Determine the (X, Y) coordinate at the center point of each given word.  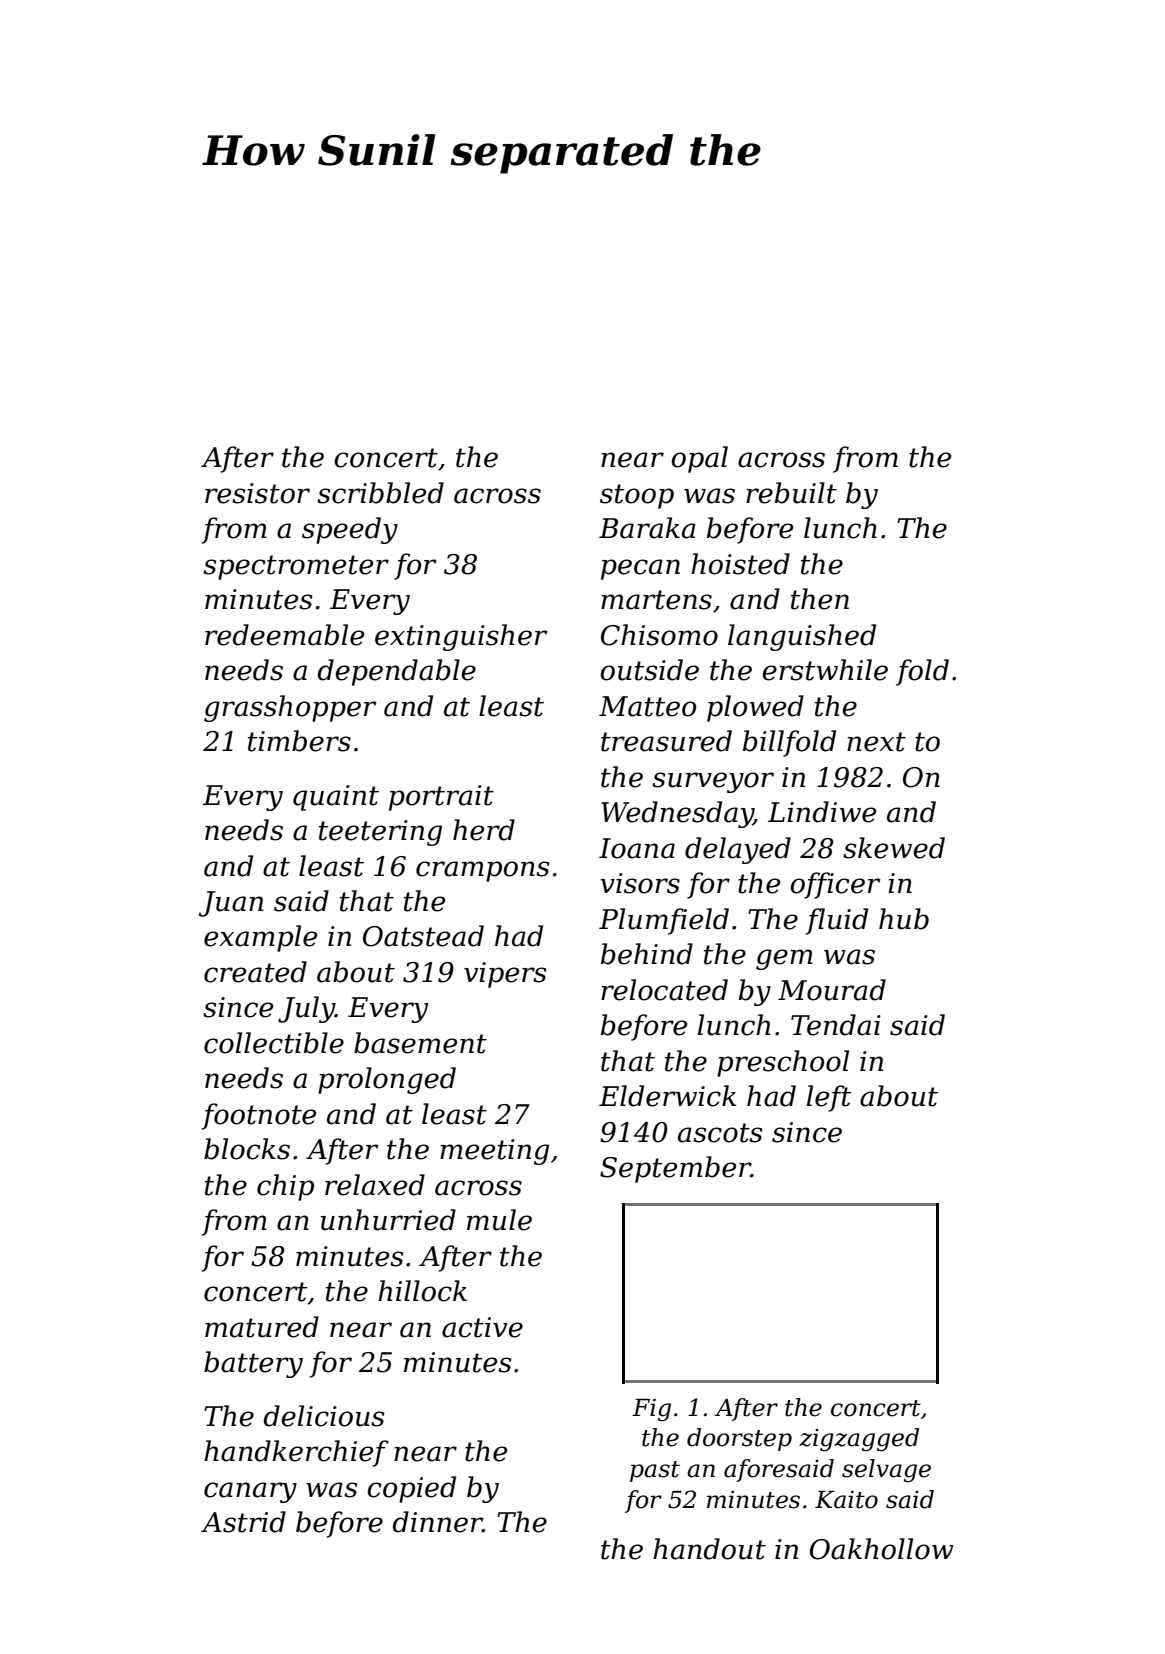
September (675, 1169)
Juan (231, 904)
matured (262, 1327)
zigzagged (859, 1439)
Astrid (243, 1522)
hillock (422, 1291)
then (820, 599)
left (829, 1098)
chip (285, 1187)
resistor (257, 493)
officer (835, 885)
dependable (397, 672)
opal (699, 459)
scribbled (380, 493)
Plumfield (664, 921)
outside (649, 670)
